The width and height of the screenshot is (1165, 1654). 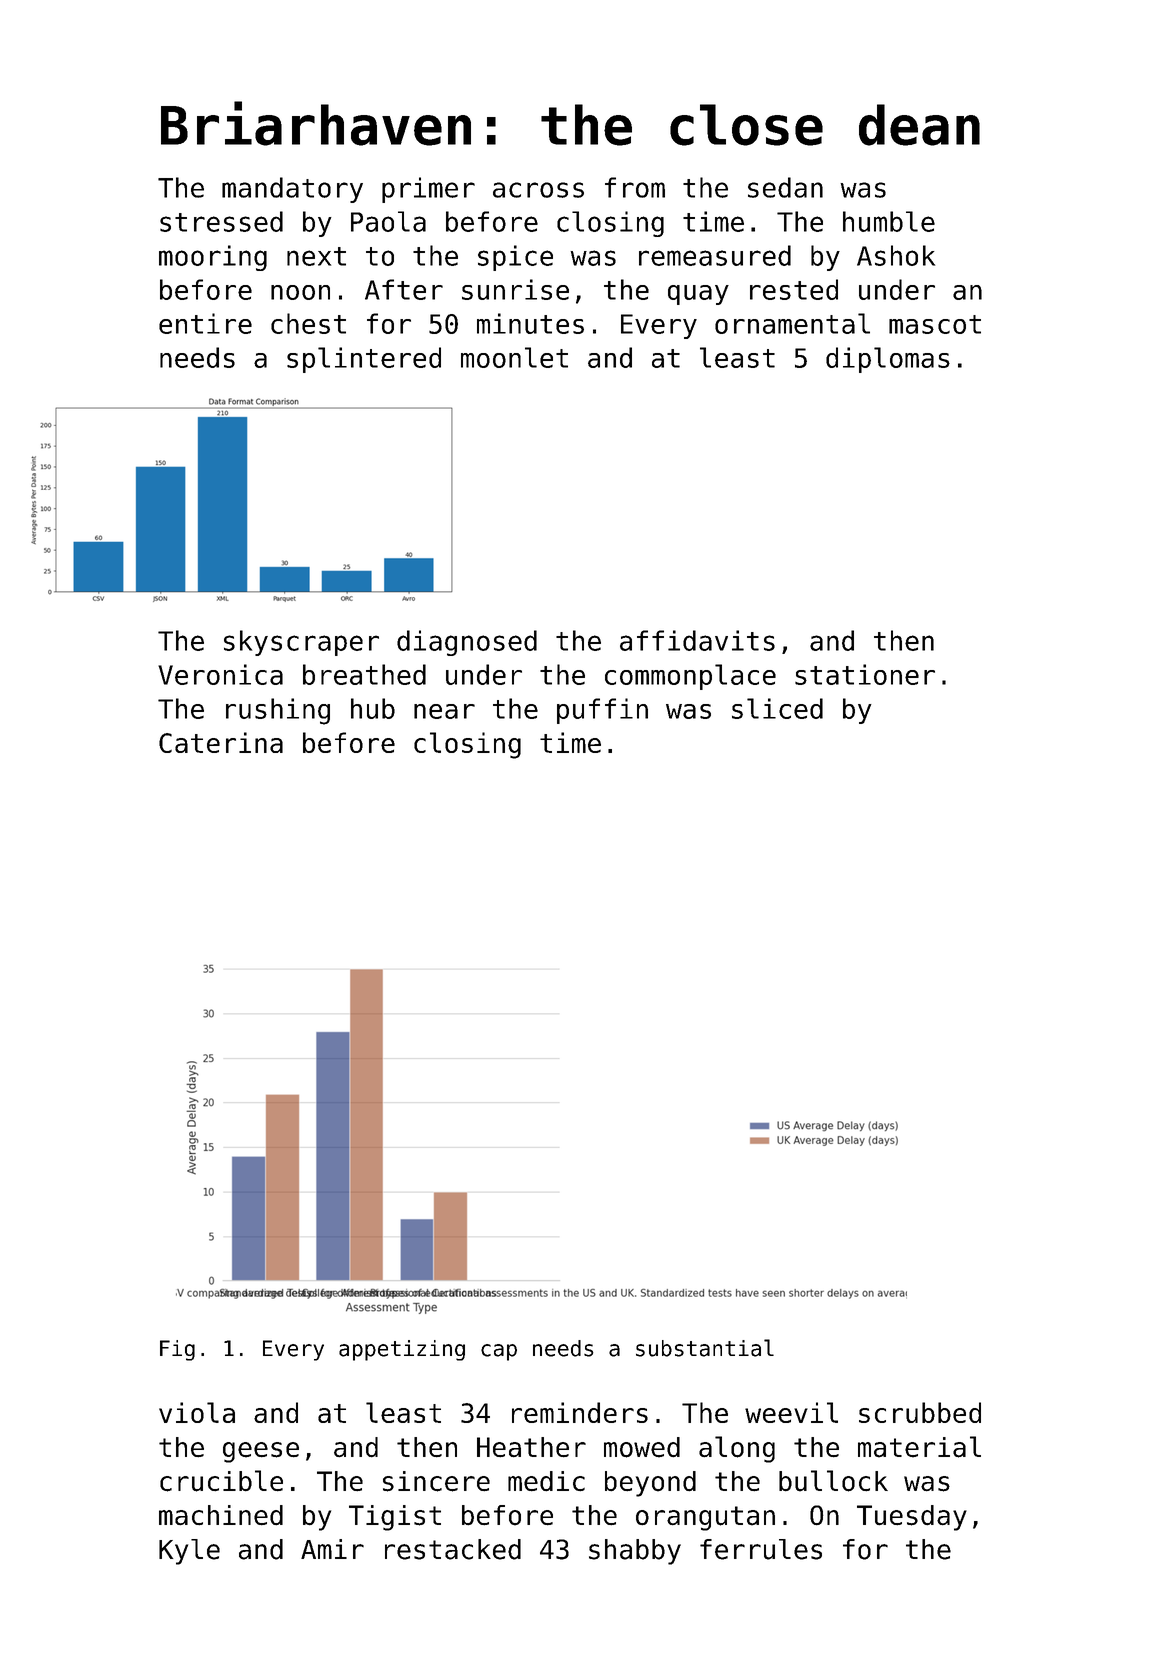 I want to click on hub, so click(x=373, y=708).
